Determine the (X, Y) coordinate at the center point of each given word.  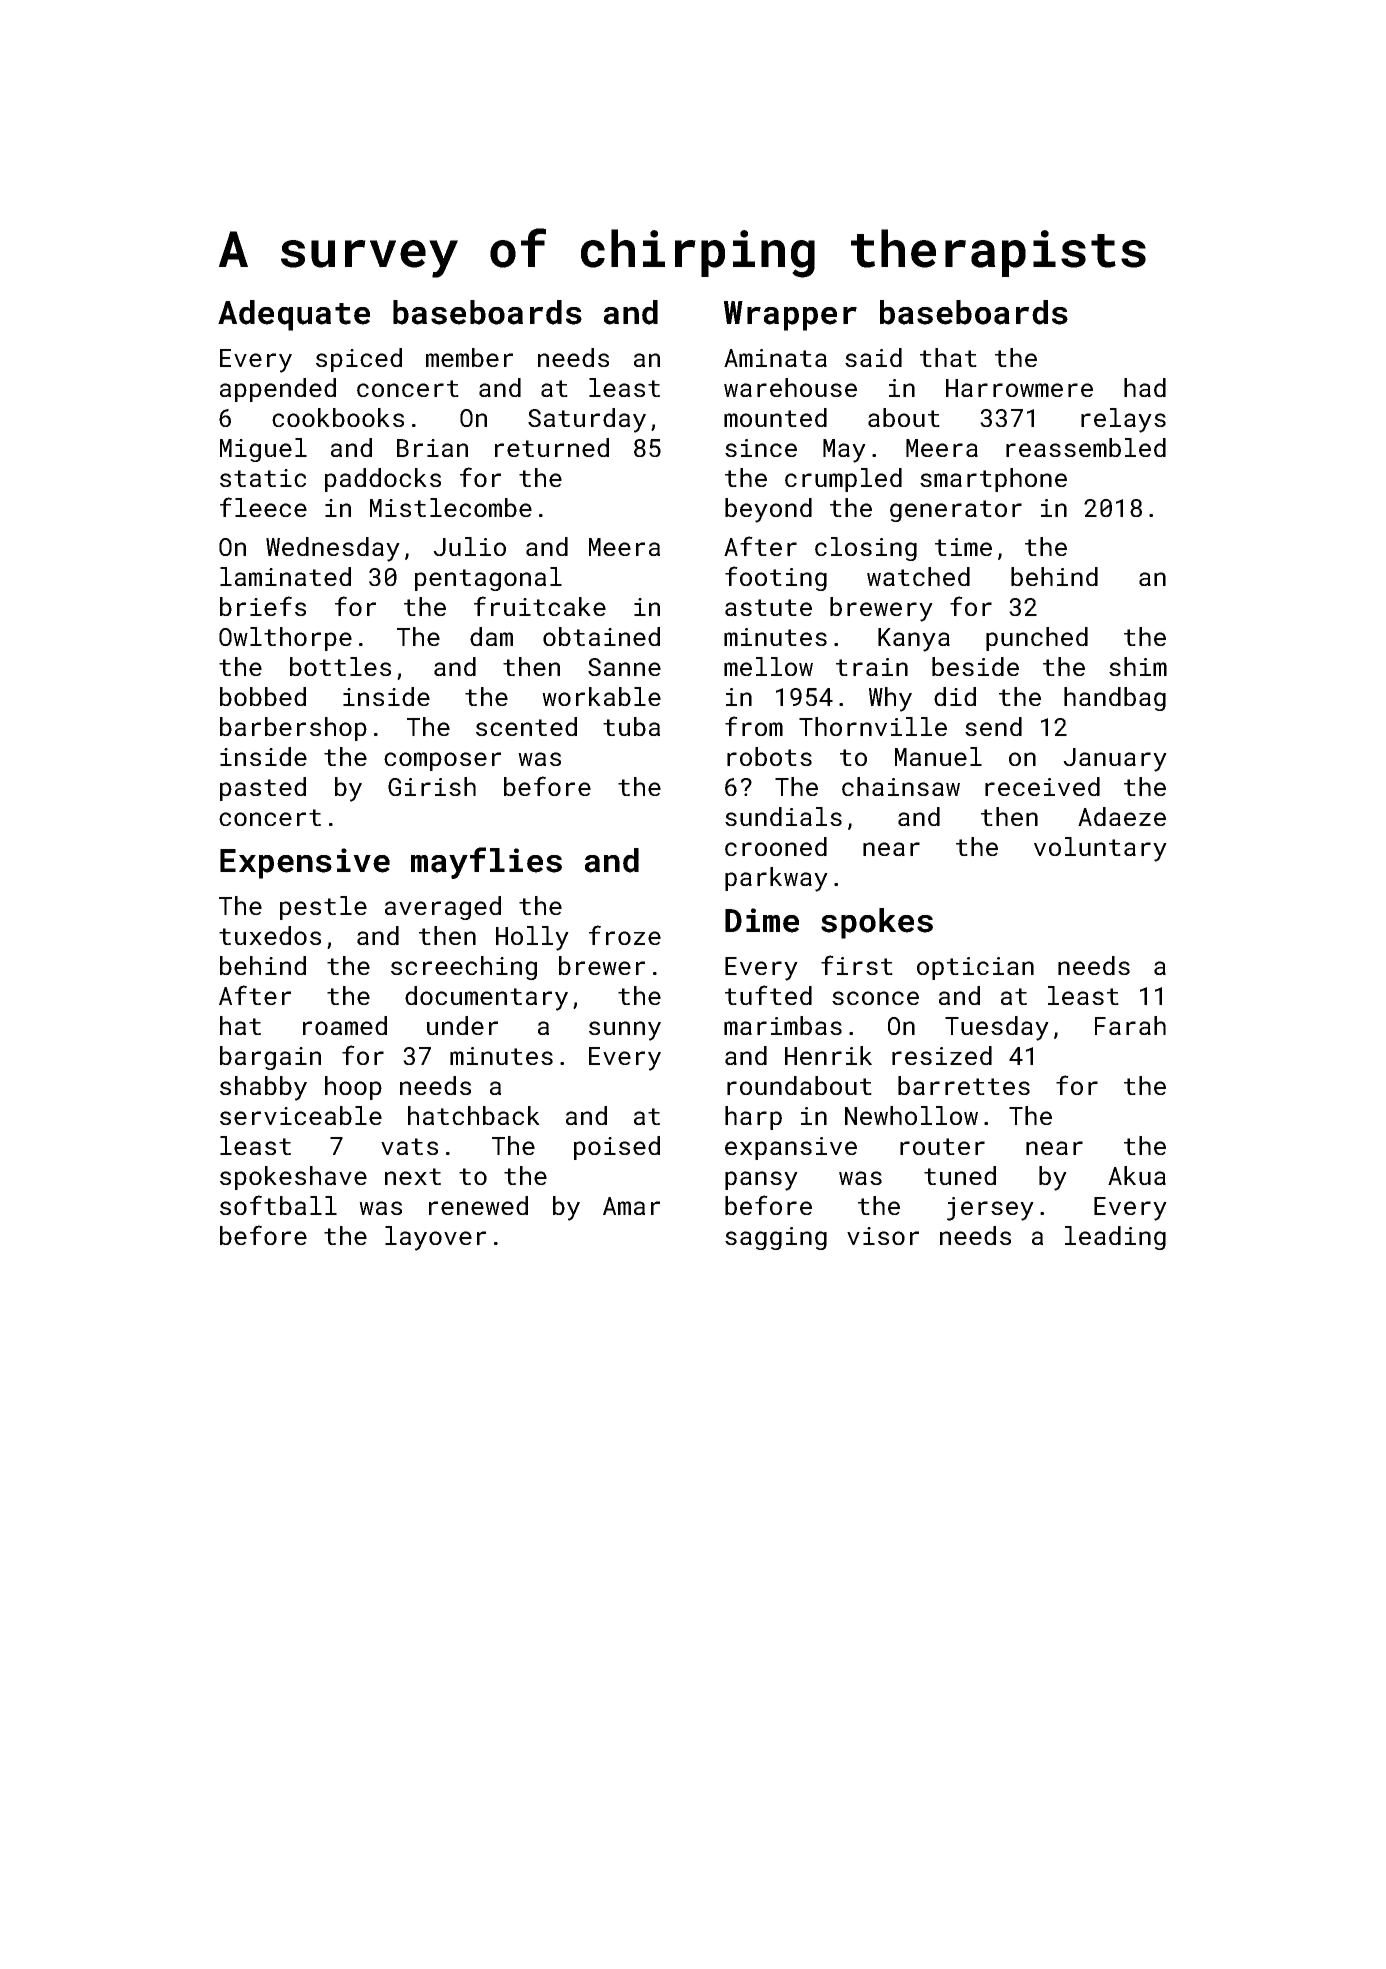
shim (1138, 666)
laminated (285, 576)
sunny (625, 1031)
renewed (478, 1205)
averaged (443, 908)
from (754, 726)
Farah (1130, 1025)
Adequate (294, 315)
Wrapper (790, 316)
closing (866, 549)
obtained (601, 636)
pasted (263, 789)
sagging (776, 1238)
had (1145, 387)
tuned (960, 1175)
